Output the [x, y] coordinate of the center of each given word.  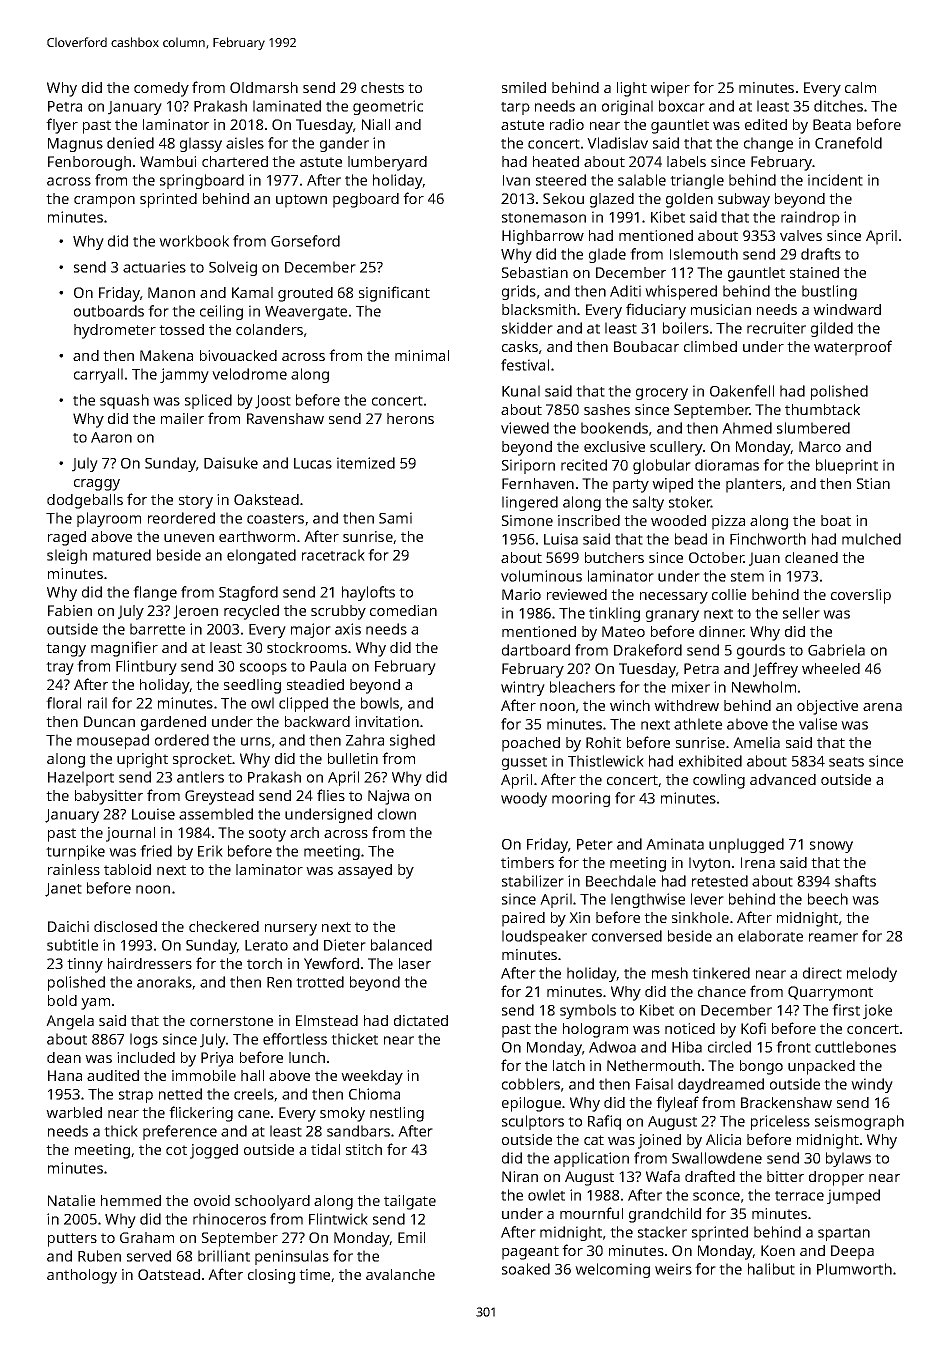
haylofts [368, 593]
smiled [524, 87]
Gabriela [836, 650]
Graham [147, 1237]
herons [410, 418]
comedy [161, 89]
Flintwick [338, 1219]
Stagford [248, 593]
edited [766, 124]
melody [872, 974]
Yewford [331, 963]
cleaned [811, 557]
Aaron [111, 437]
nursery [291, 930]
